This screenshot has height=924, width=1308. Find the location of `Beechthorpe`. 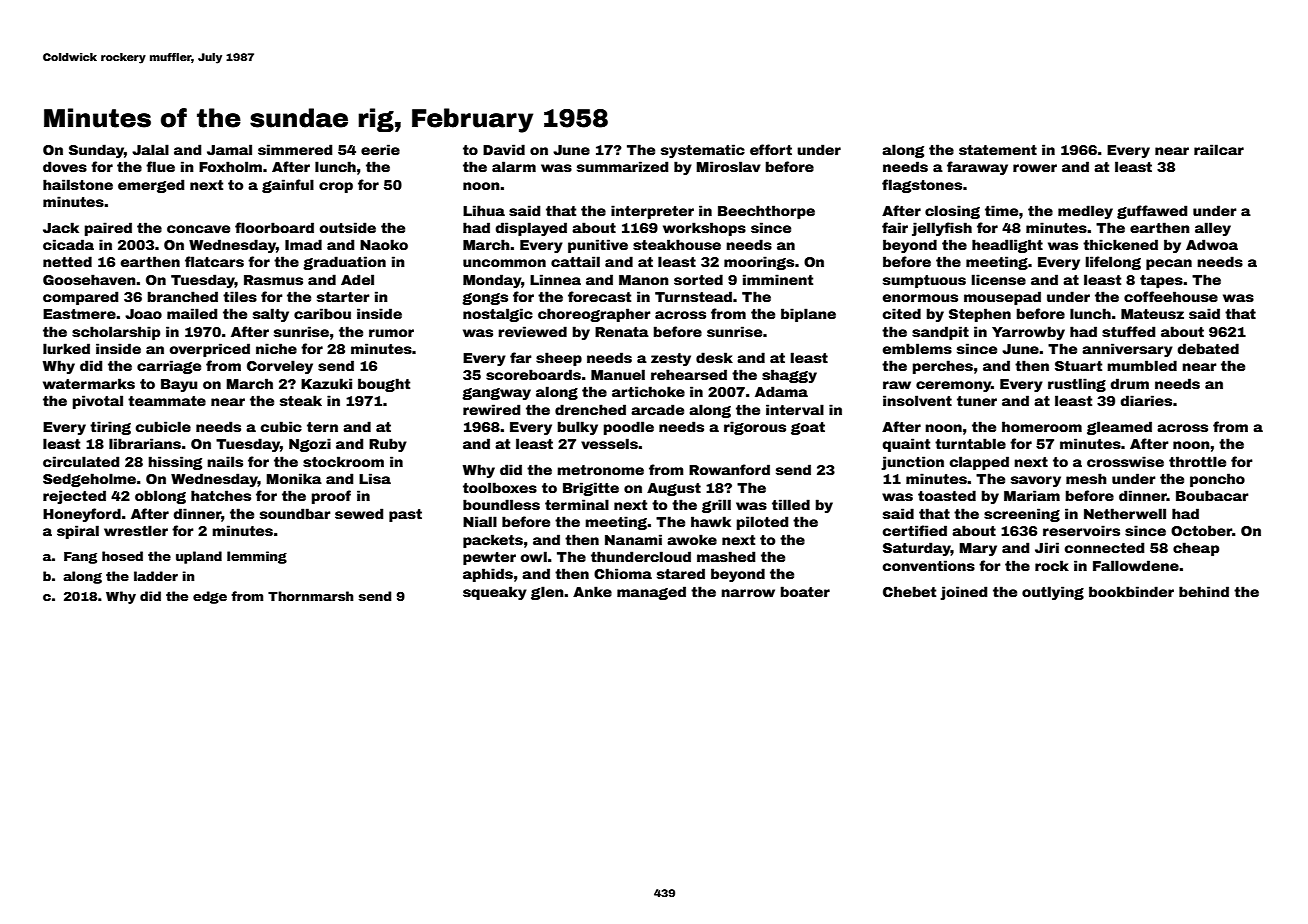

Beechthorpe is located at coordinates (766, 212).
